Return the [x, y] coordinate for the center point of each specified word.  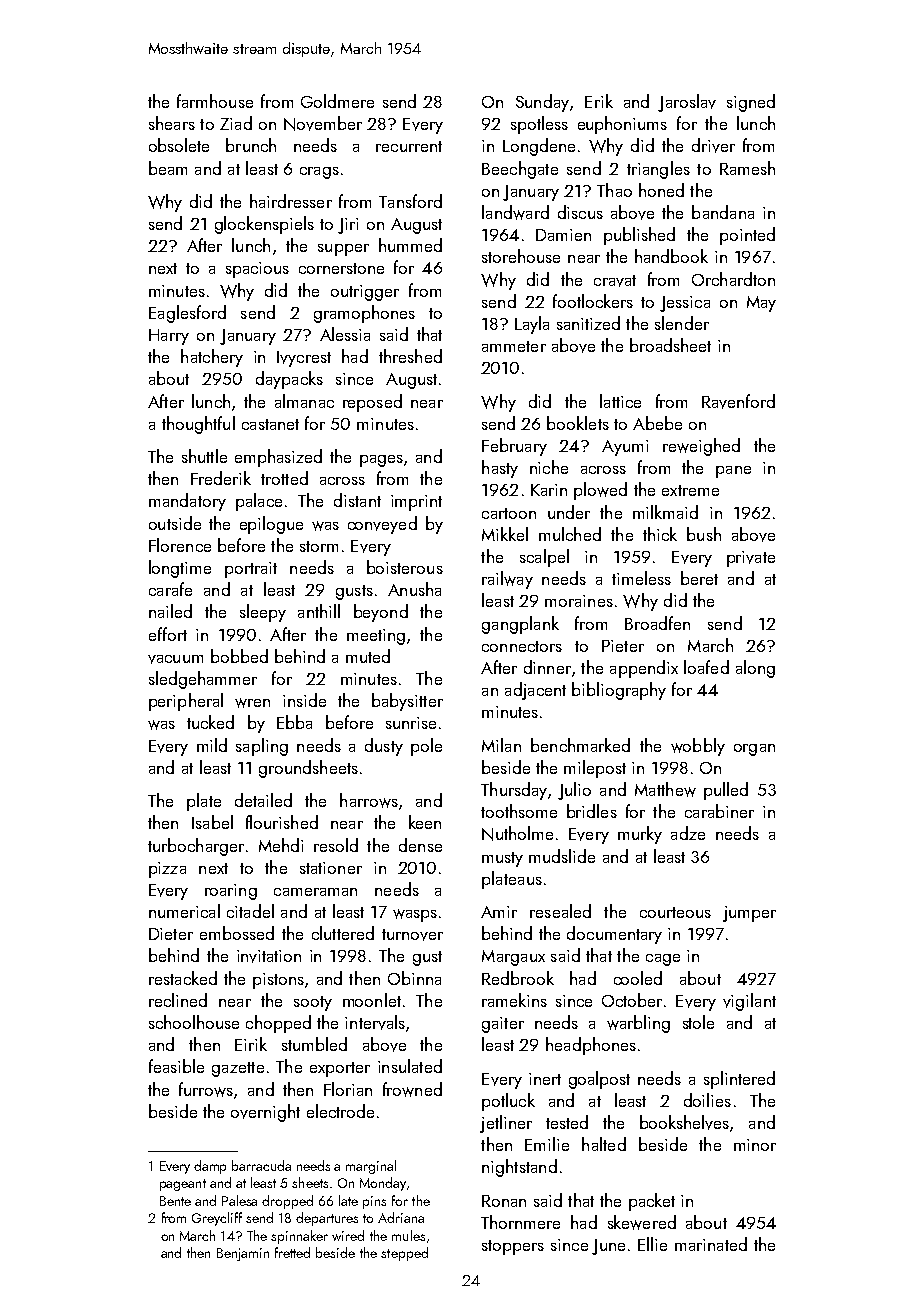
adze [688, 833]
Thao [614, 190]
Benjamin [243, 1254]
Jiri [348, 226]
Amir [499, 912]
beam [168, 168]
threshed [410, 356]
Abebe [657, 423]
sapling [262, 747]
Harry [169, 337]
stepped [404, 1254]
